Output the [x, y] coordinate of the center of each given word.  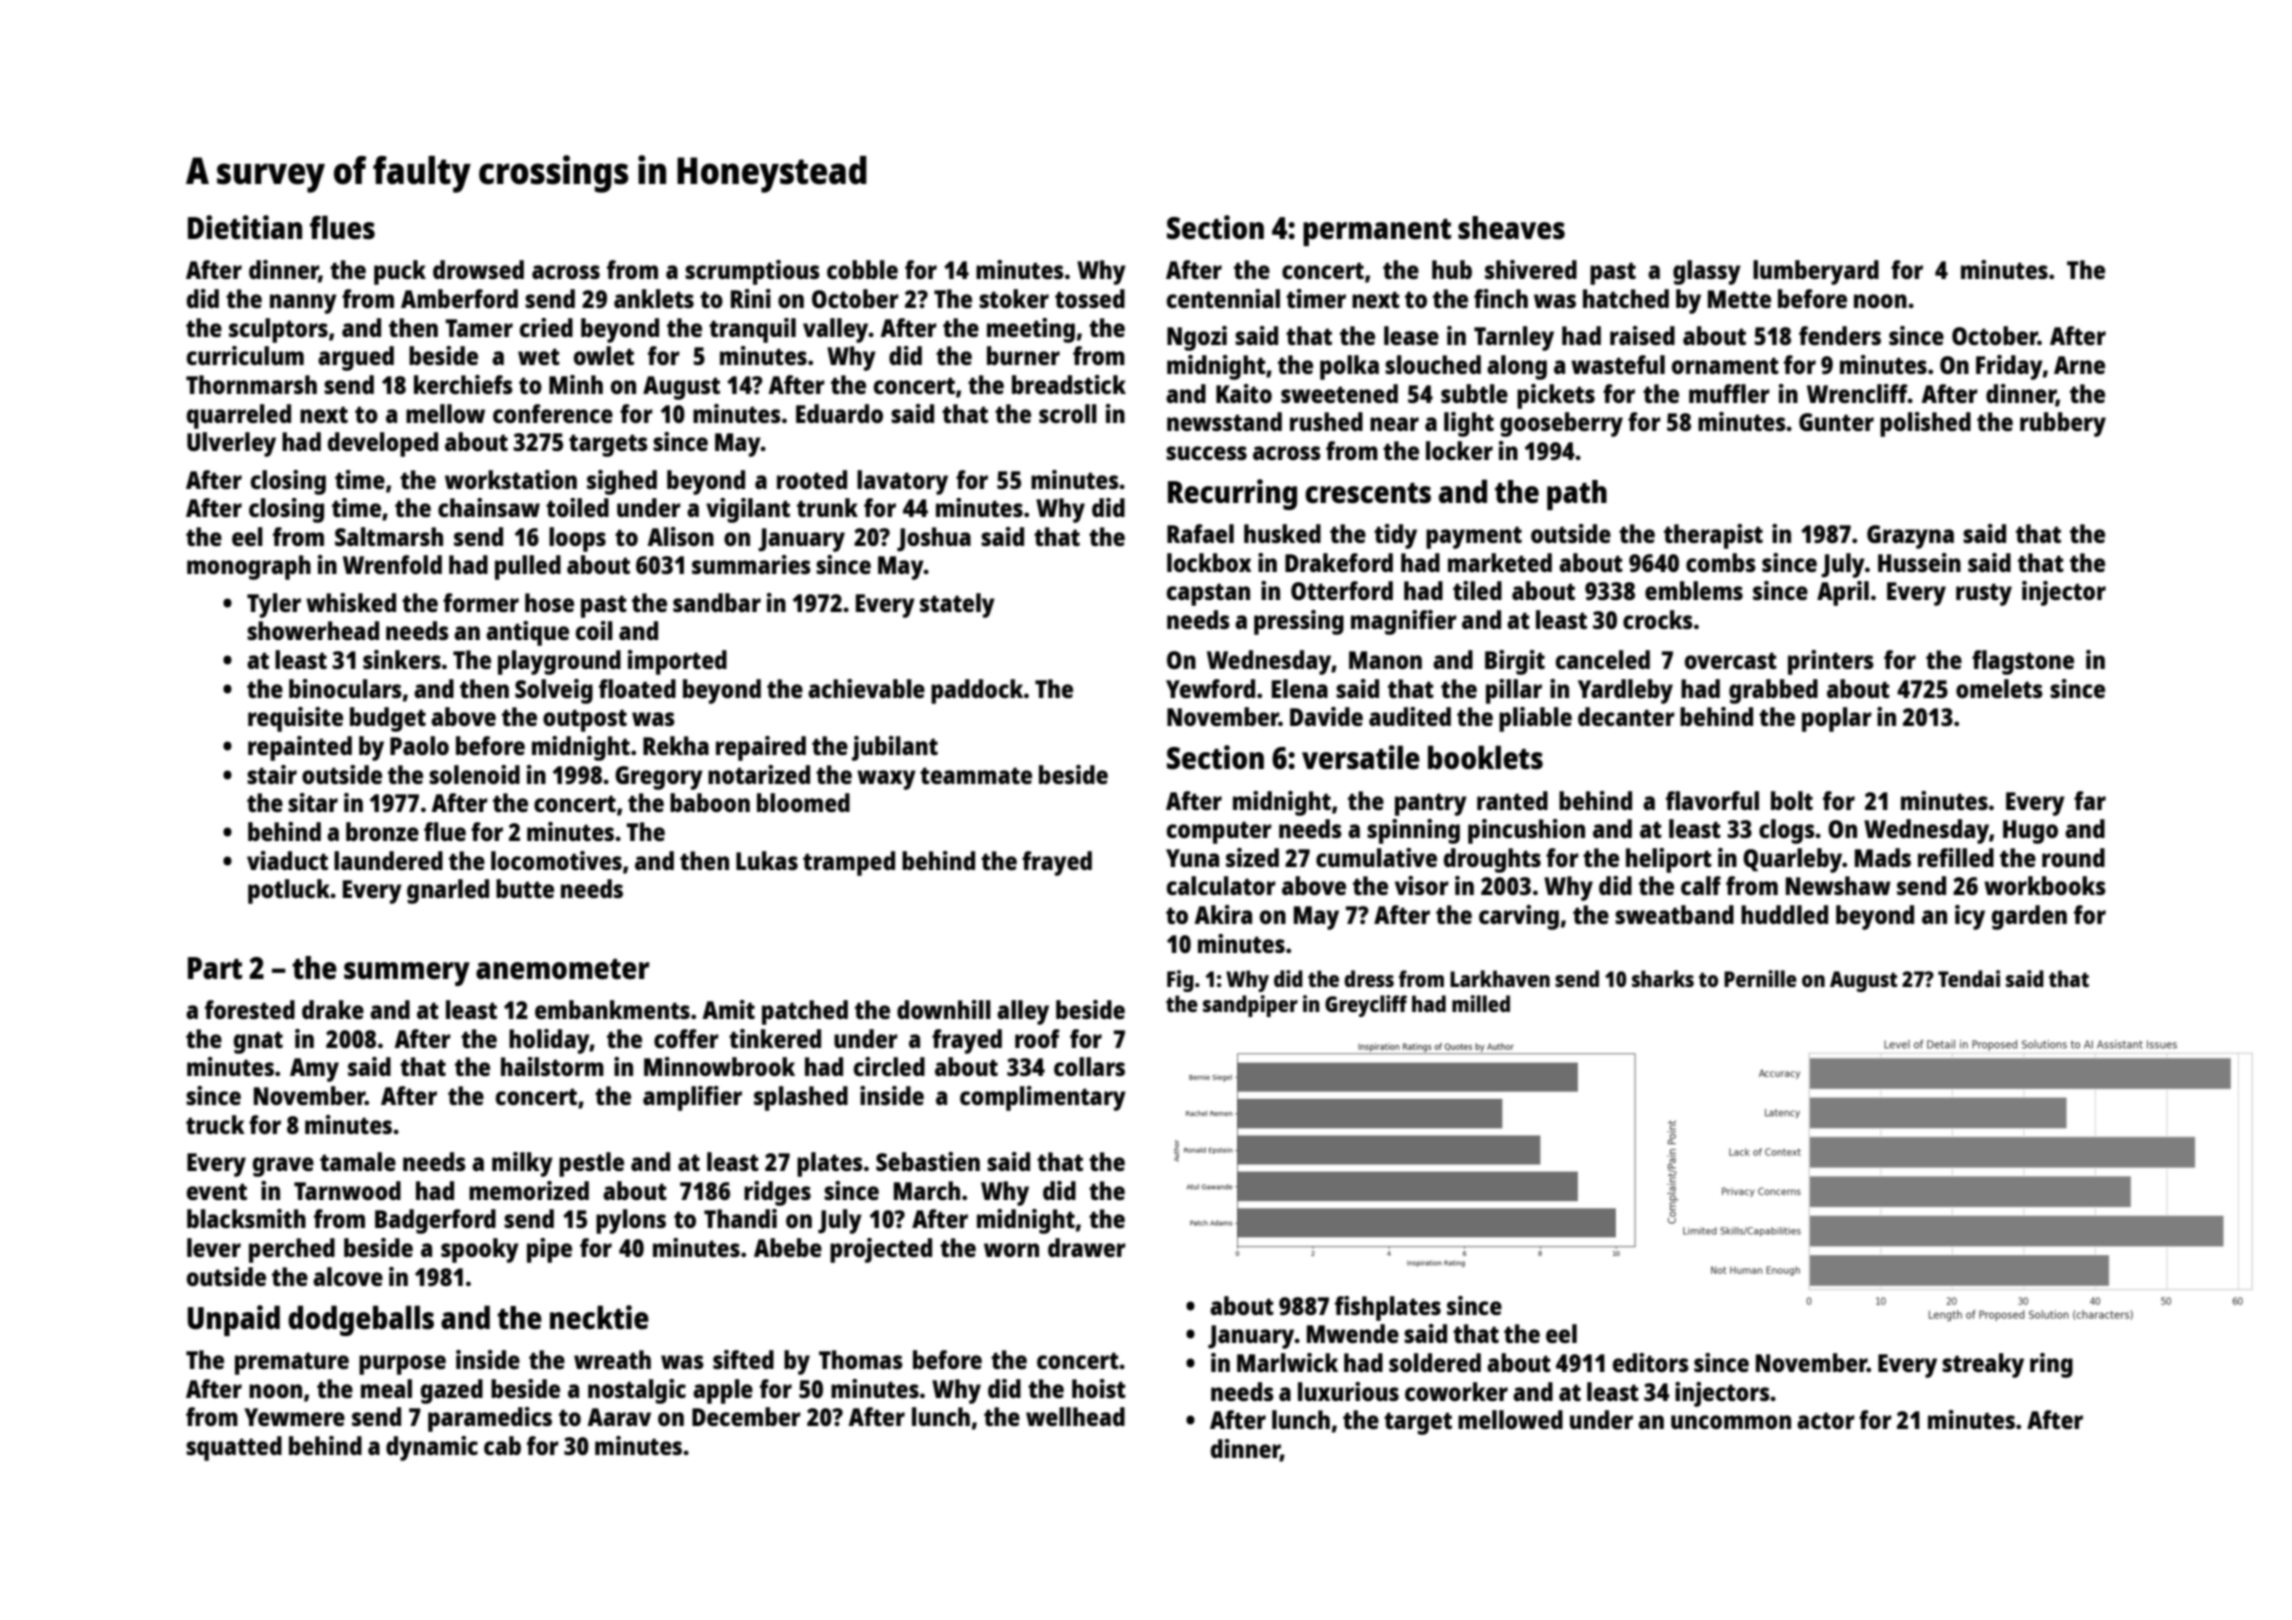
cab [502, 1445]
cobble [862, 269]
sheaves [1511, 228]
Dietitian [245, 227]
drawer [1087, 1247]
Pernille [1760, 978]
